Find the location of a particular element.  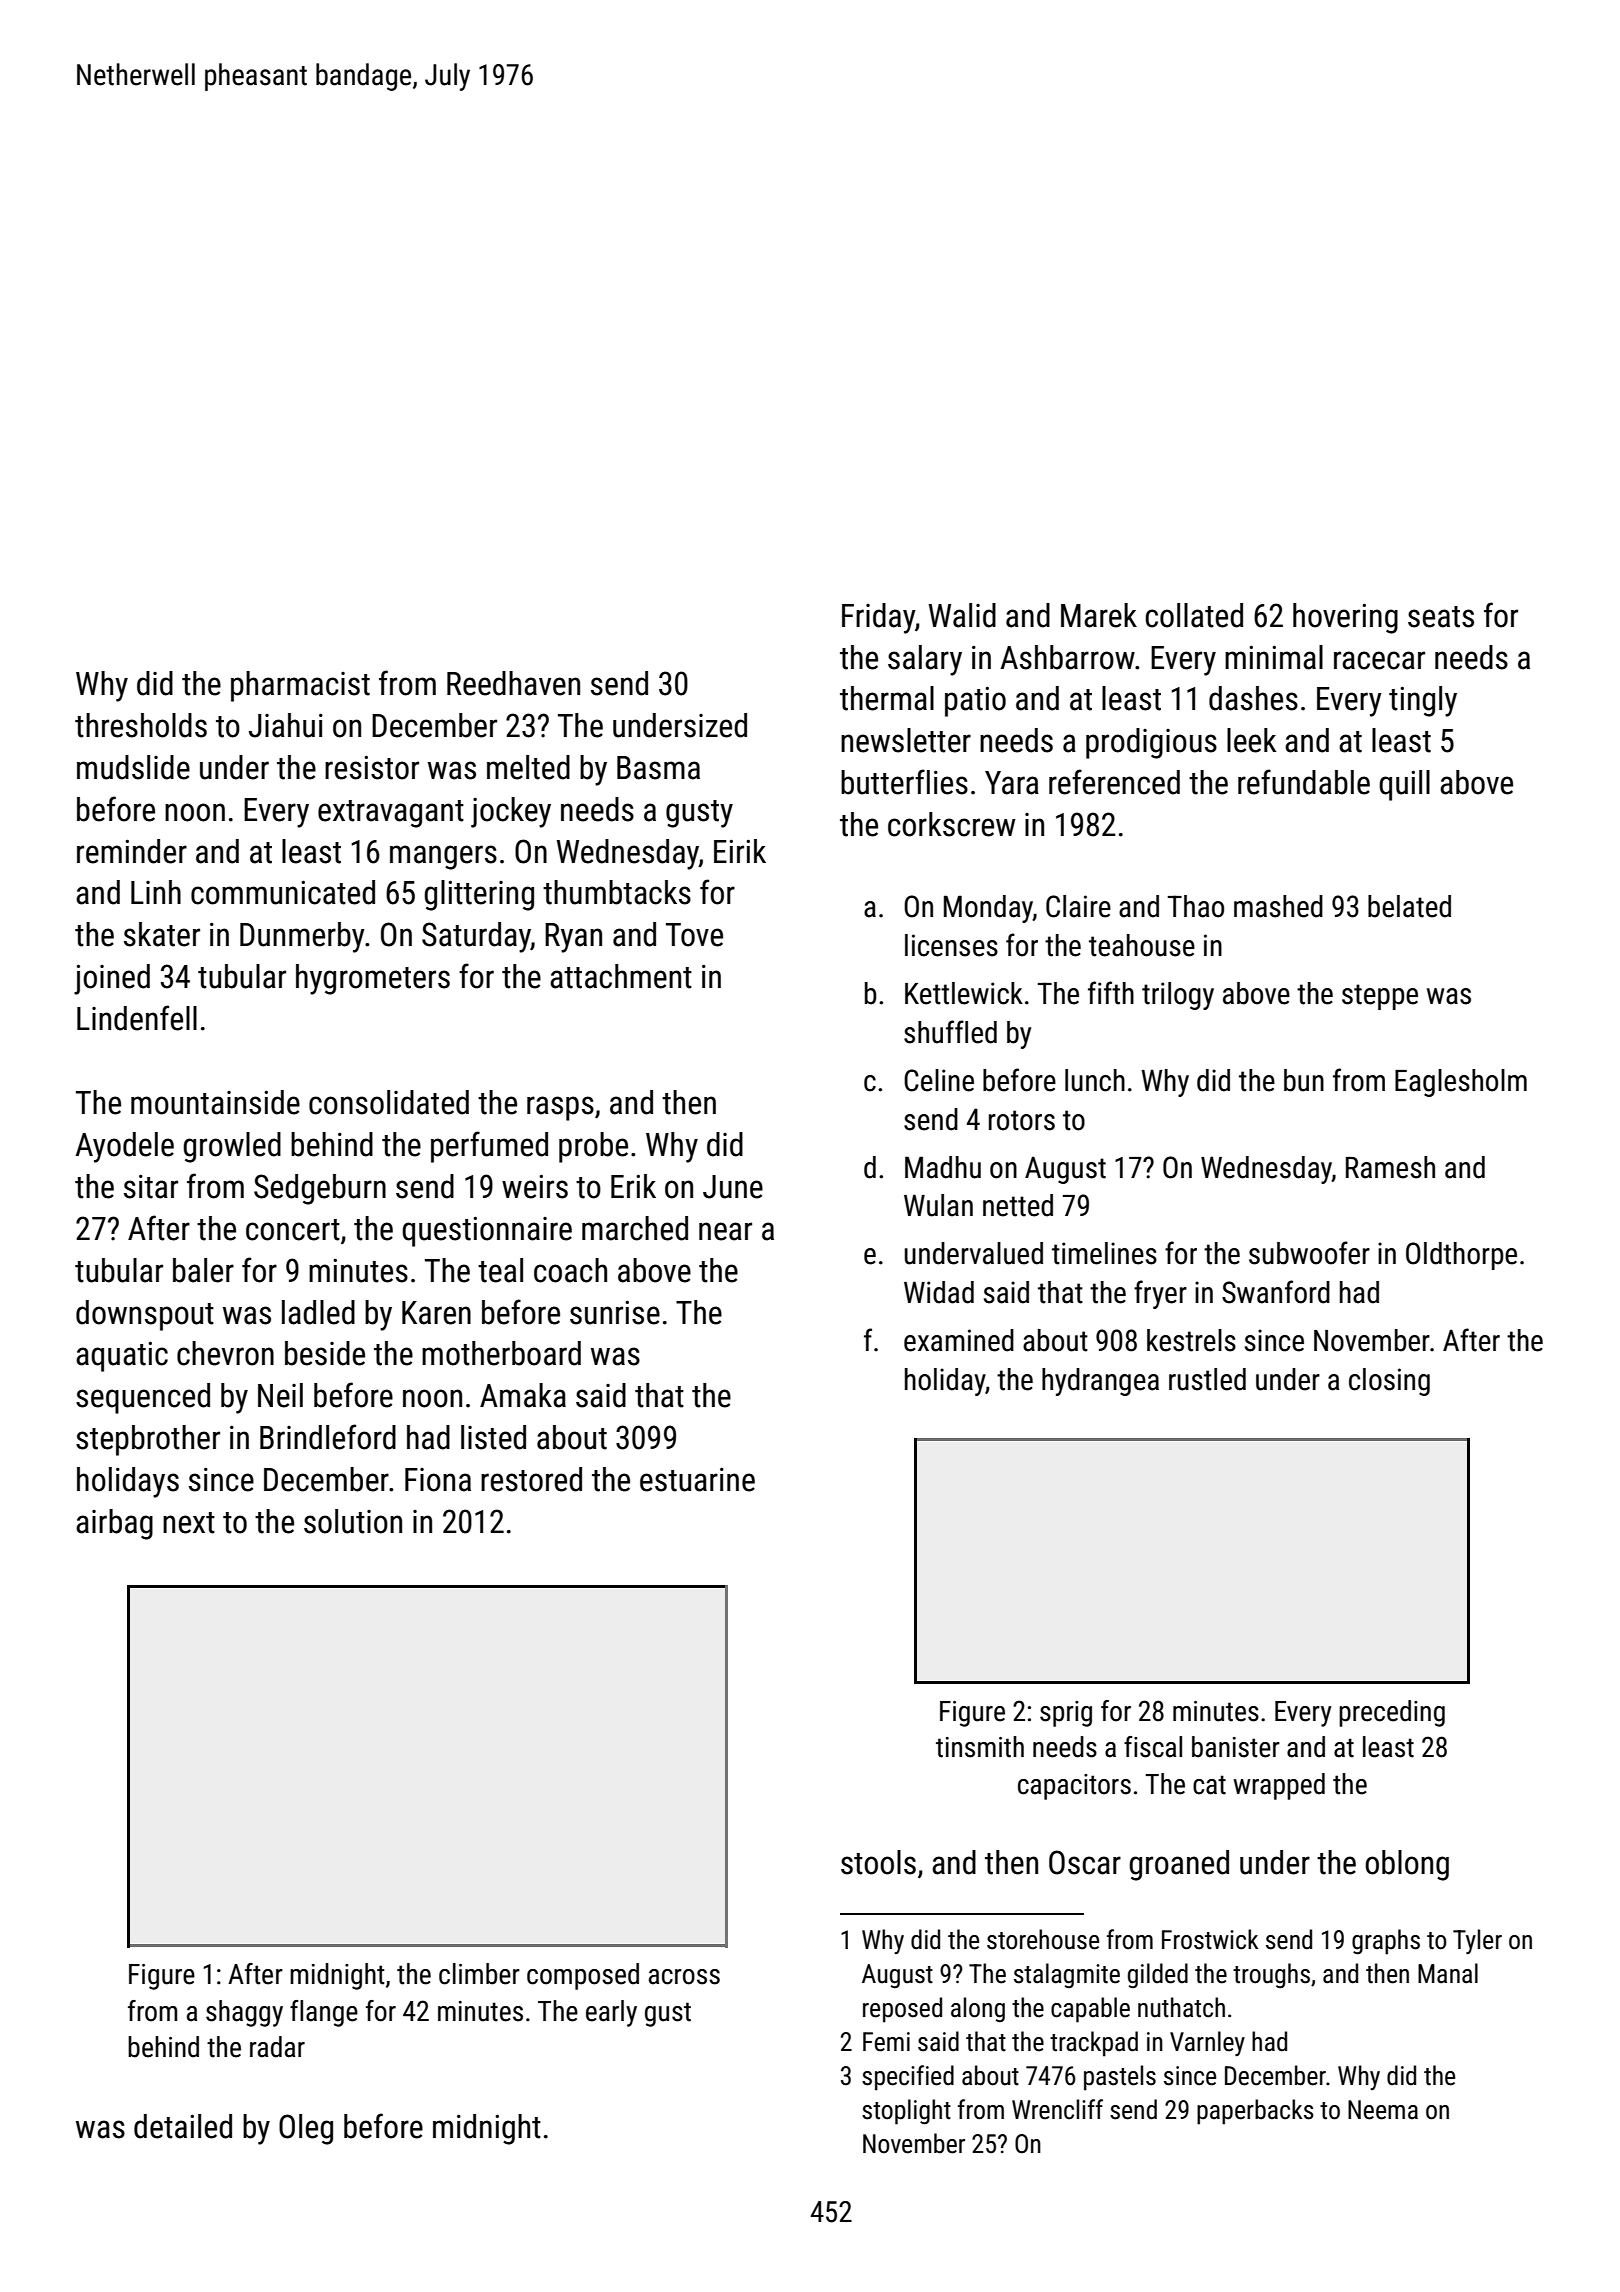

melted is located at coordinates (528, 767).
